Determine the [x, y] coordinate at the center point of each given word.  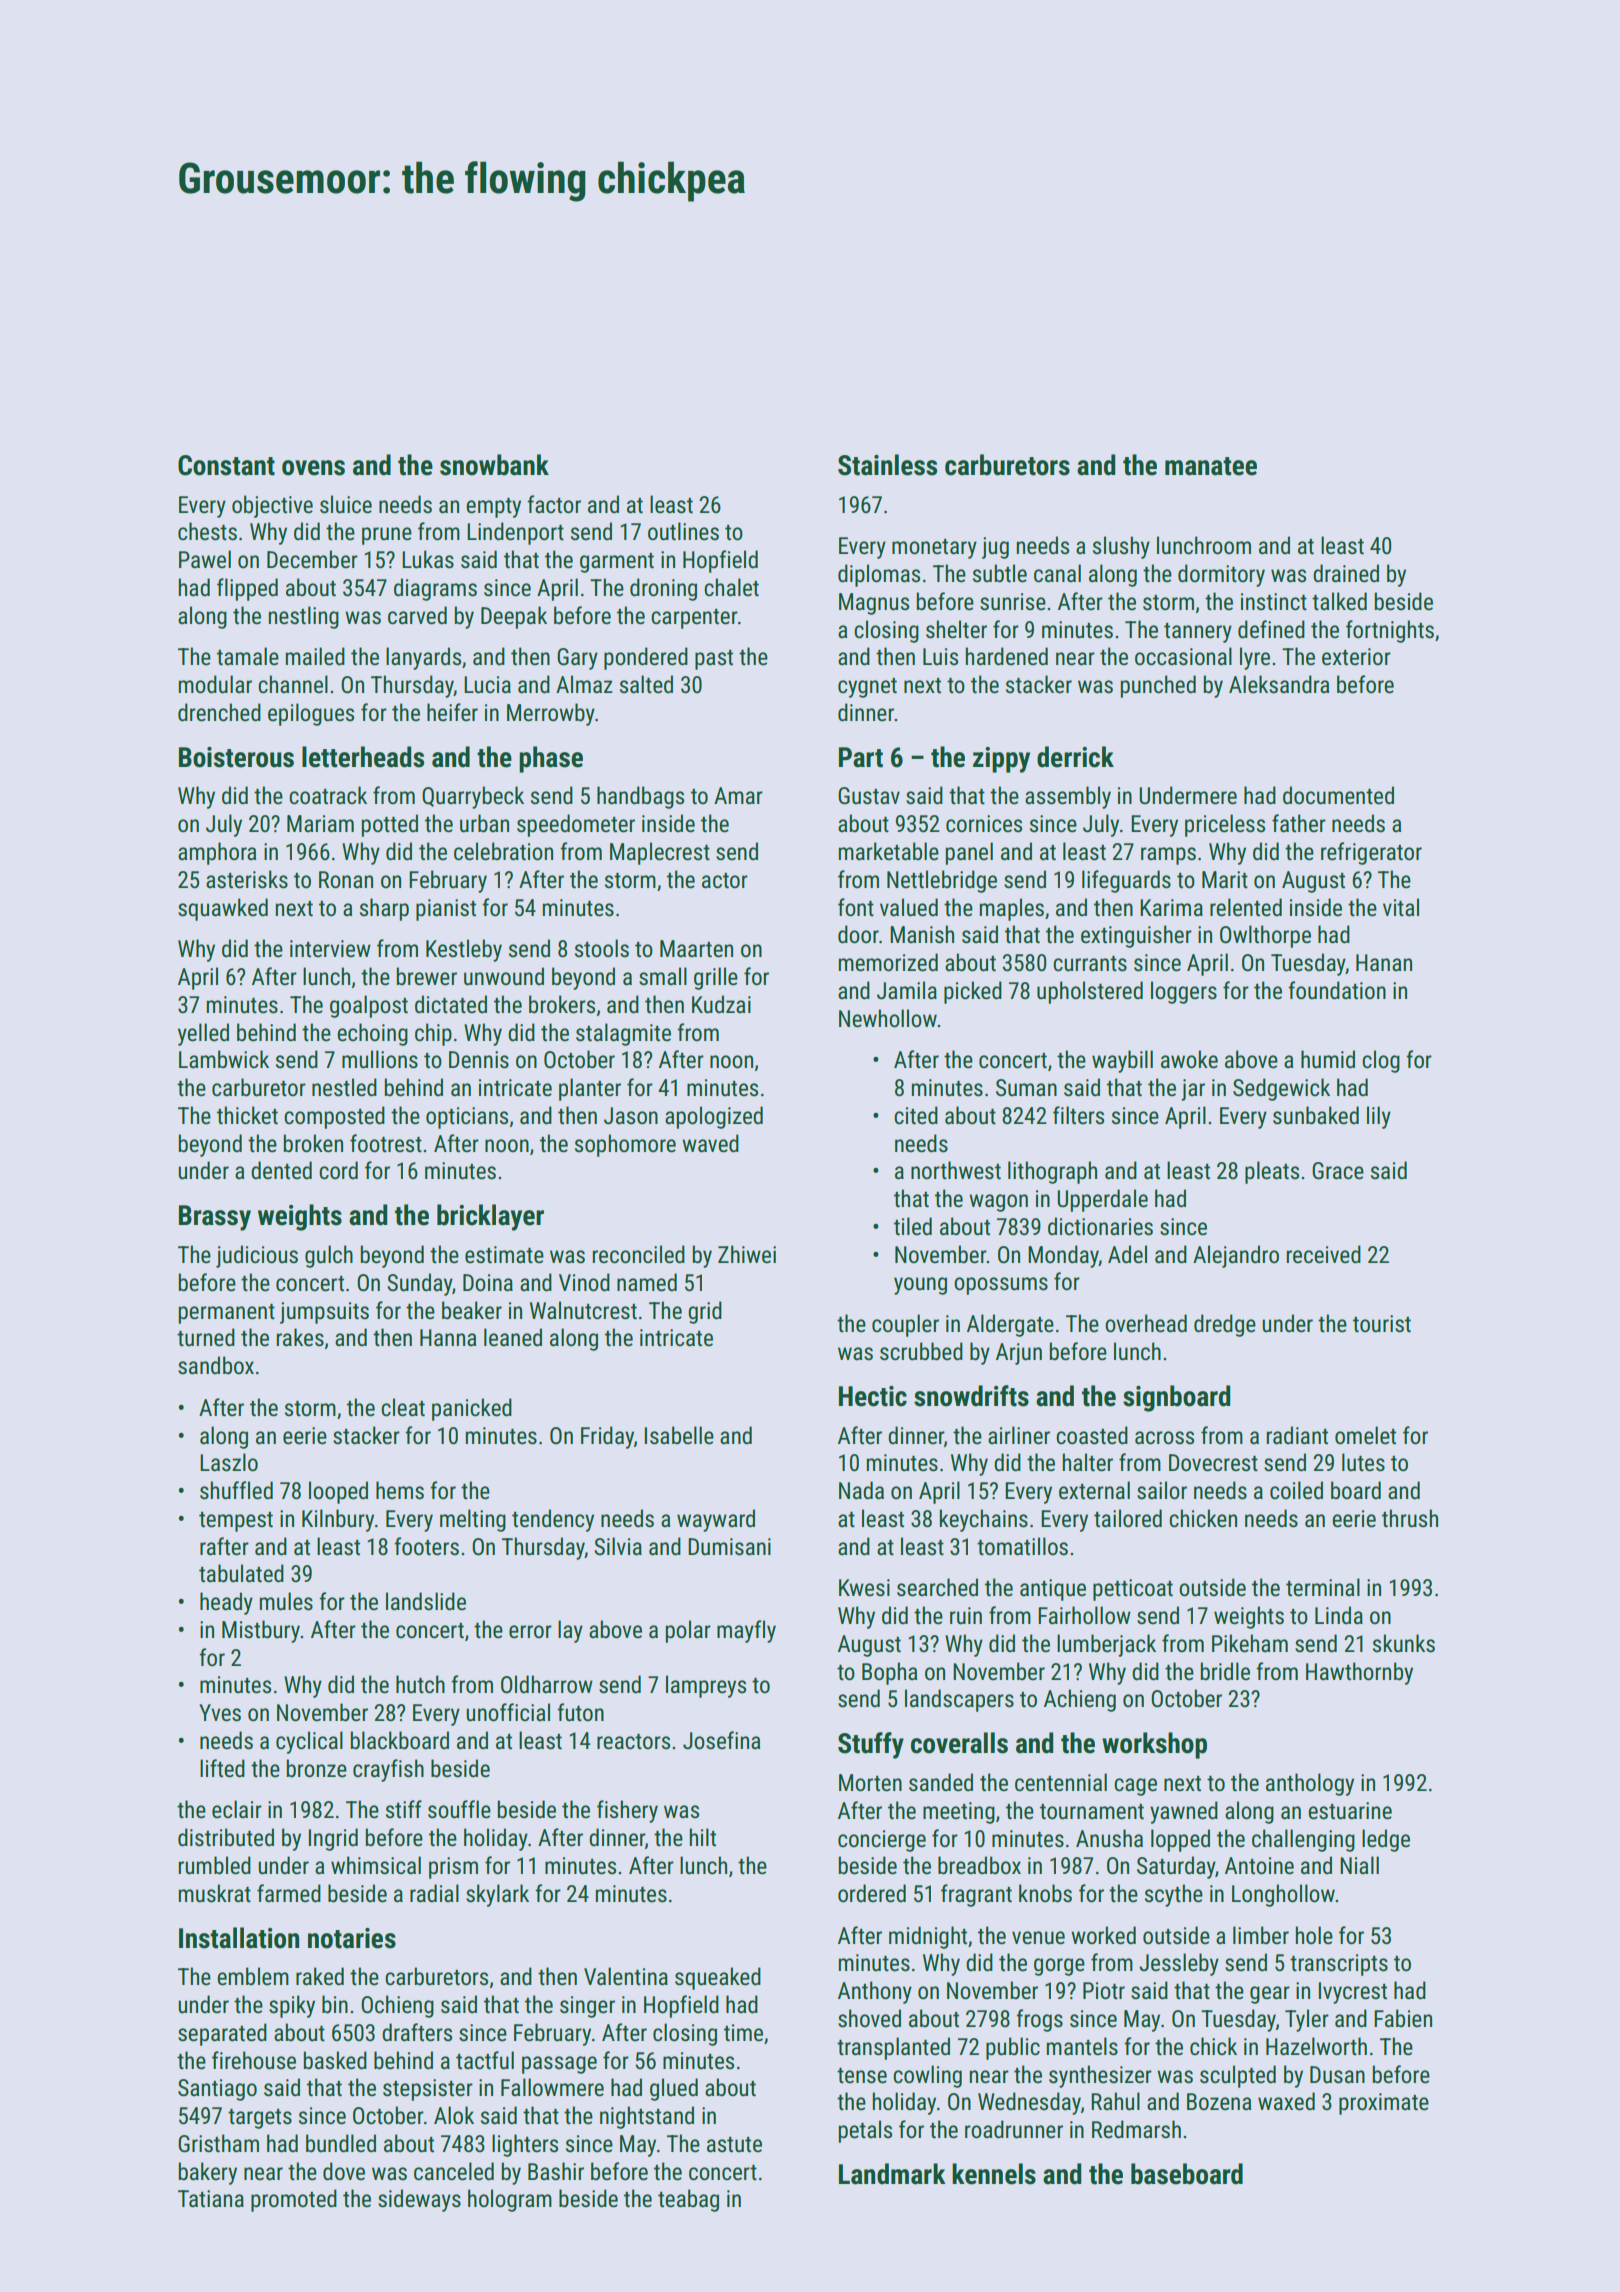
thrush [1410, 1518]
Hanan [1384, 963]
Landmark [892, 2174]
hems [400, 1490]
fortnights [1390, 631]
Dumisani [729, 1547]
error [530, 1632]
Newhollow [888, 1018]
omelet [1365, 1435]
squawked [223, 909]
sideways [419, 2200]
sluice [346, 504]
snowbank [494, 465]
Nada [861, 1490]
